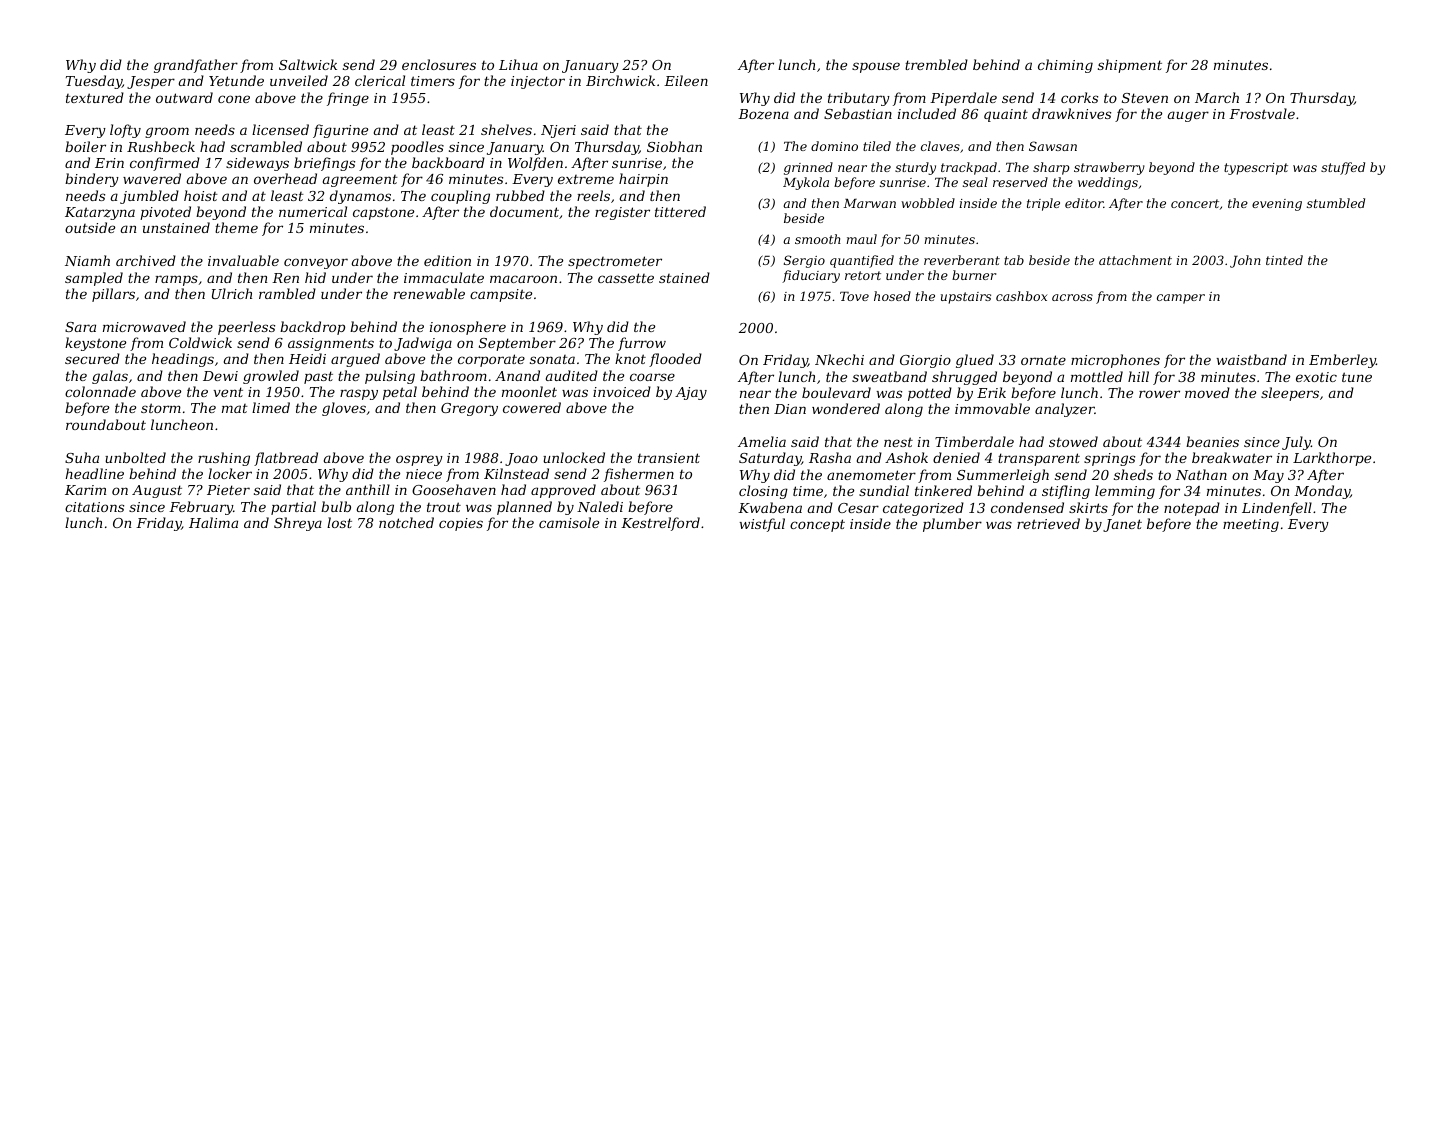  Describe the element at coordinates (87, 260) in the screenshot. I see `Niamh` at that location.
